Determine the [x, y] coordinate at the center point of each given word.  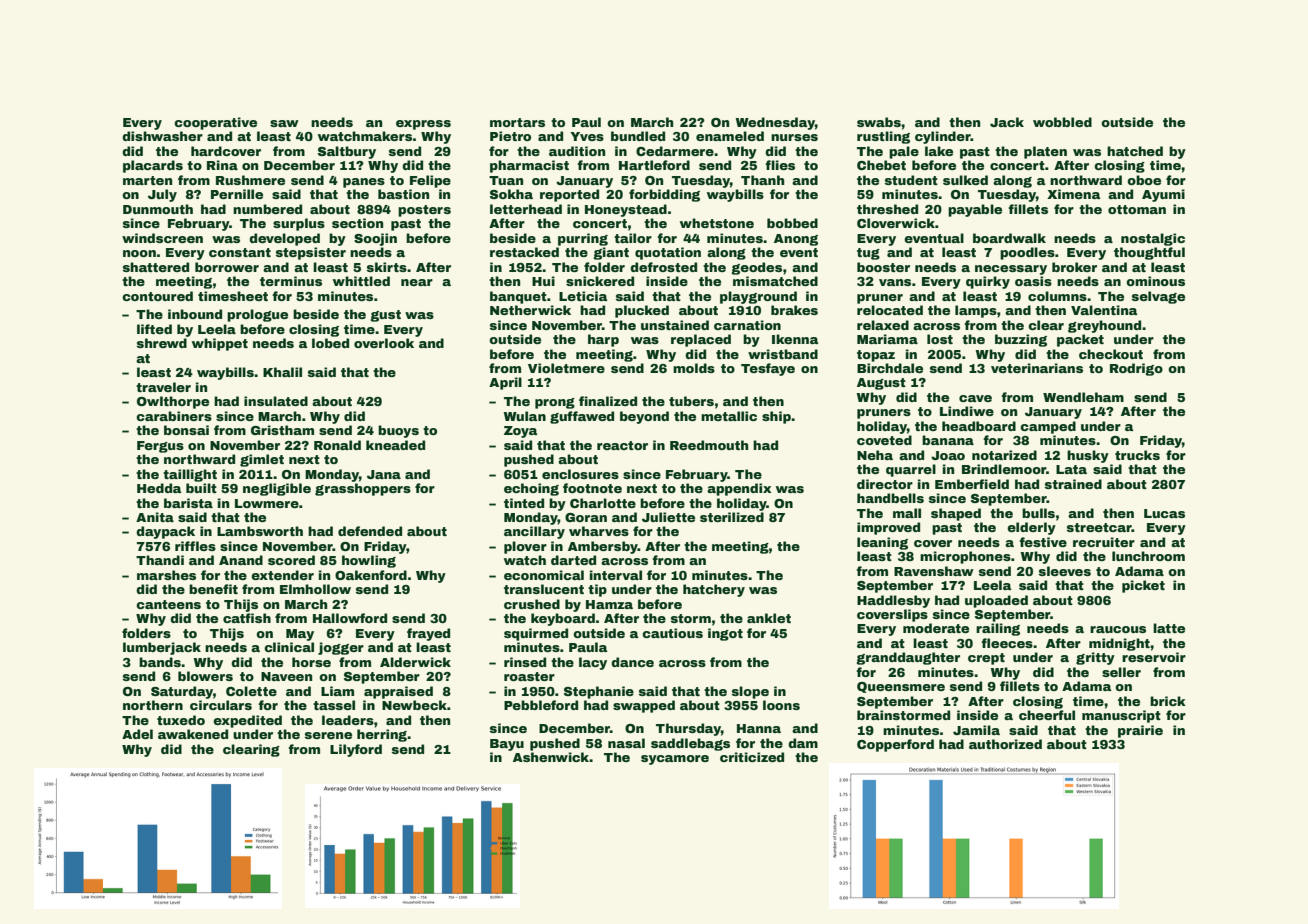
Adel [137, 734]
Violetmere [566, 368]
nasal [626, 743]
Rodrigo [1136, 369]
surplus [299, 224]
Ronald [337, 445]
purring [583, 239]
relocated [890, 310]
